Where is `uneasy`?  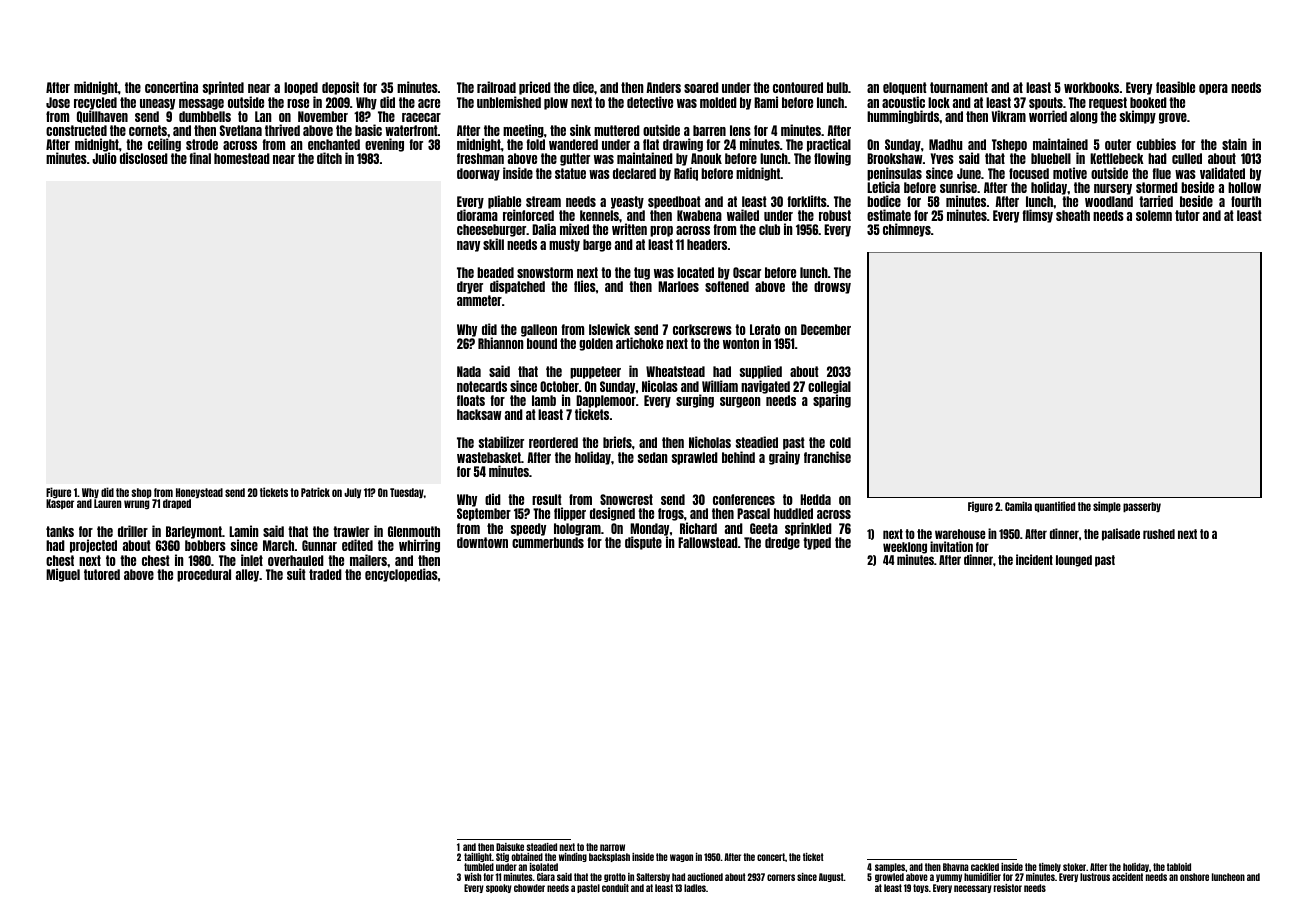
uneasy is located at coordinates (157, 104).
